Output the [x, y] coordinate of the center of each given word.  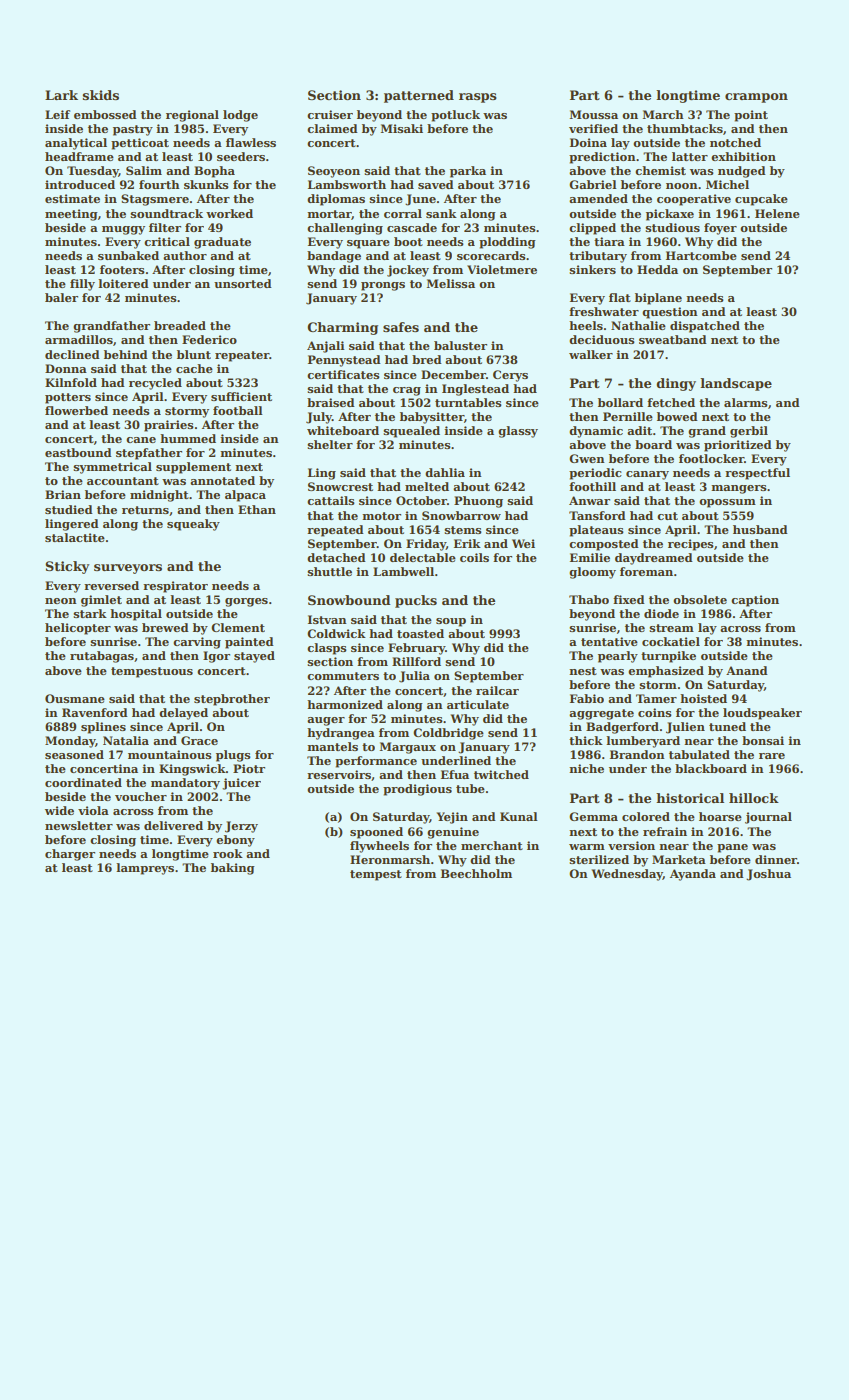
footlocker [711, 458]
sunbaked [128, 255]
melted [427, 486]
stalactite [75, 537]
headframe [79, 156]
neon [61, 601]
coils [474, 557]
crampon [756, 98]
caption [755, 601]
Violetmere [502, 269]
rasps [478, 98]
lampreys [145, 869]
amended [598, 198]
